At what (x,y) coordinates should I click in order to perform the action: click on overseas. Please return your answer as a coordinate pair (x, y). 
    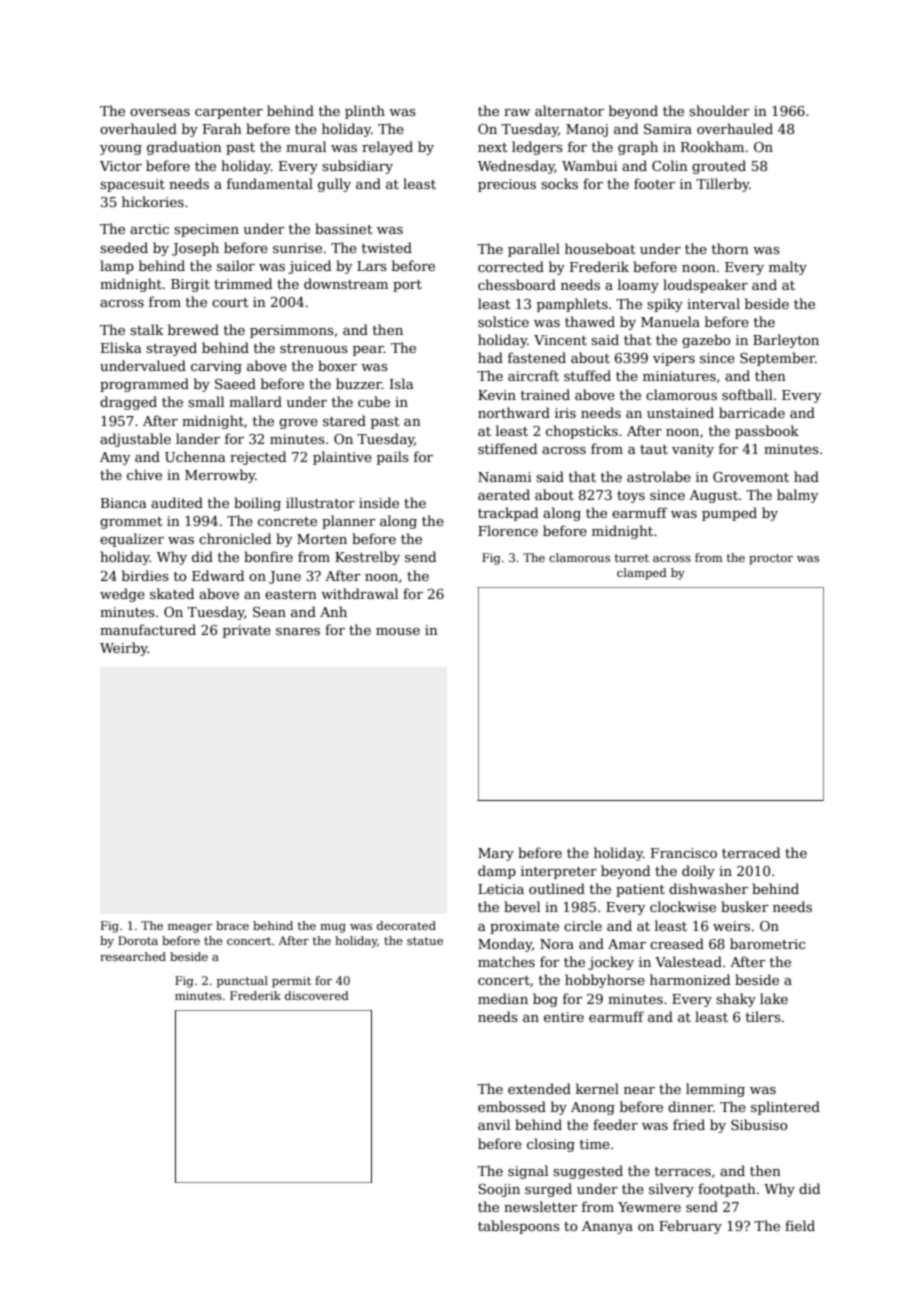
    Looking at the image, I should click on (160, 112).
